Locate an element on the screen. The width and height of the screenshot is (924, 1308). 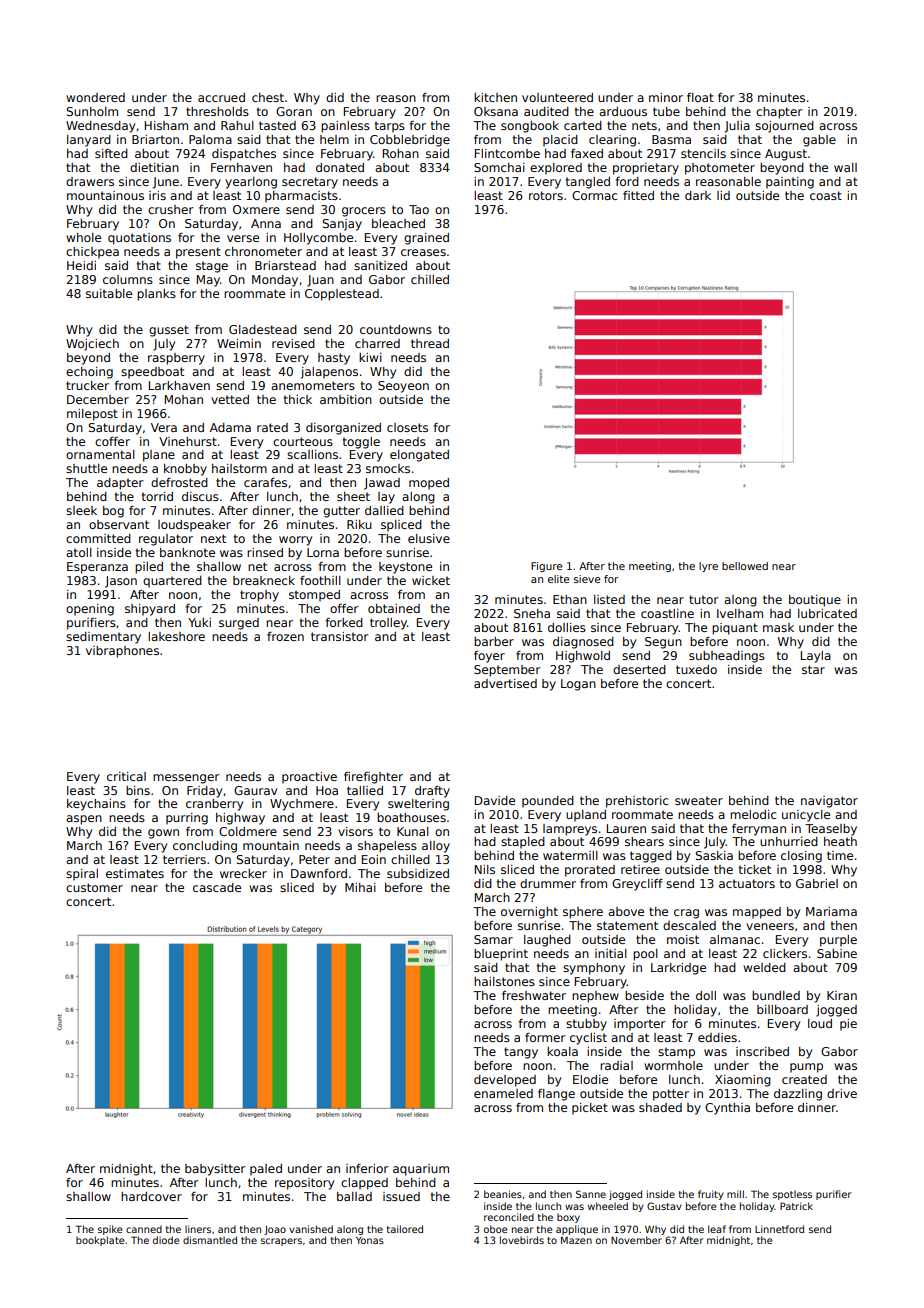
accrued is located at coordinates (221, 97).
